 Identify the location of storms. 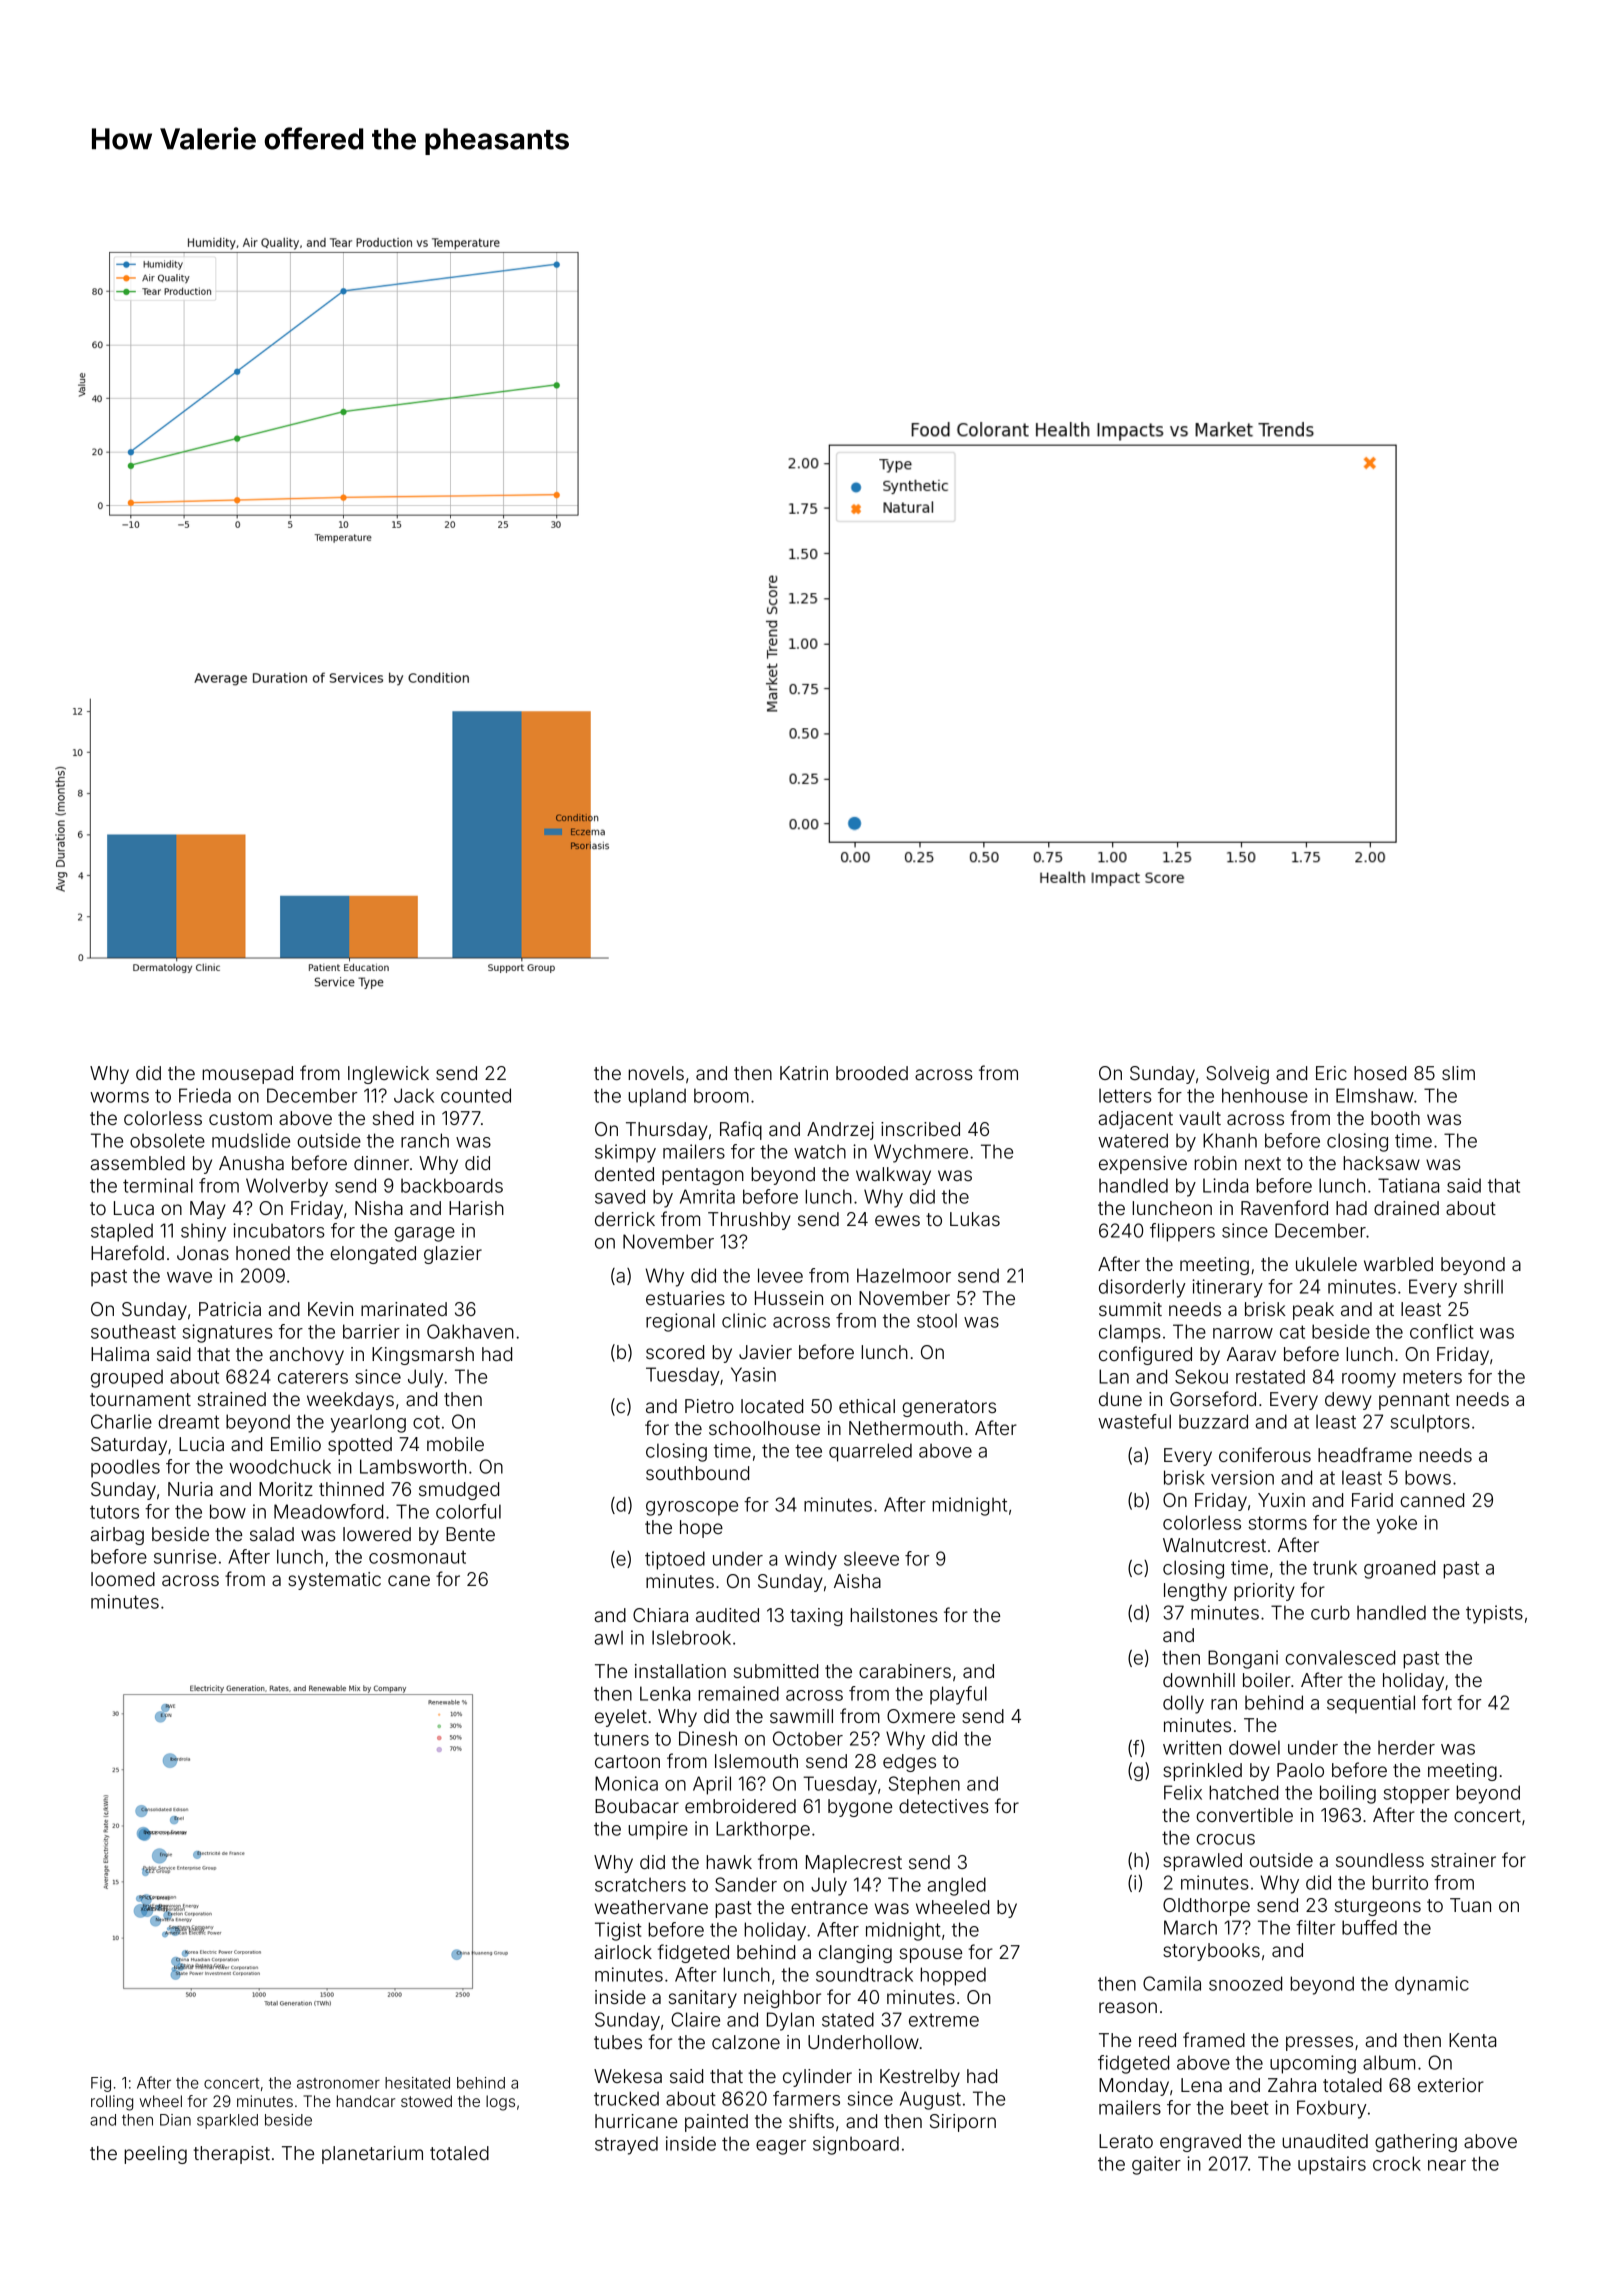
(1277, 1523).
